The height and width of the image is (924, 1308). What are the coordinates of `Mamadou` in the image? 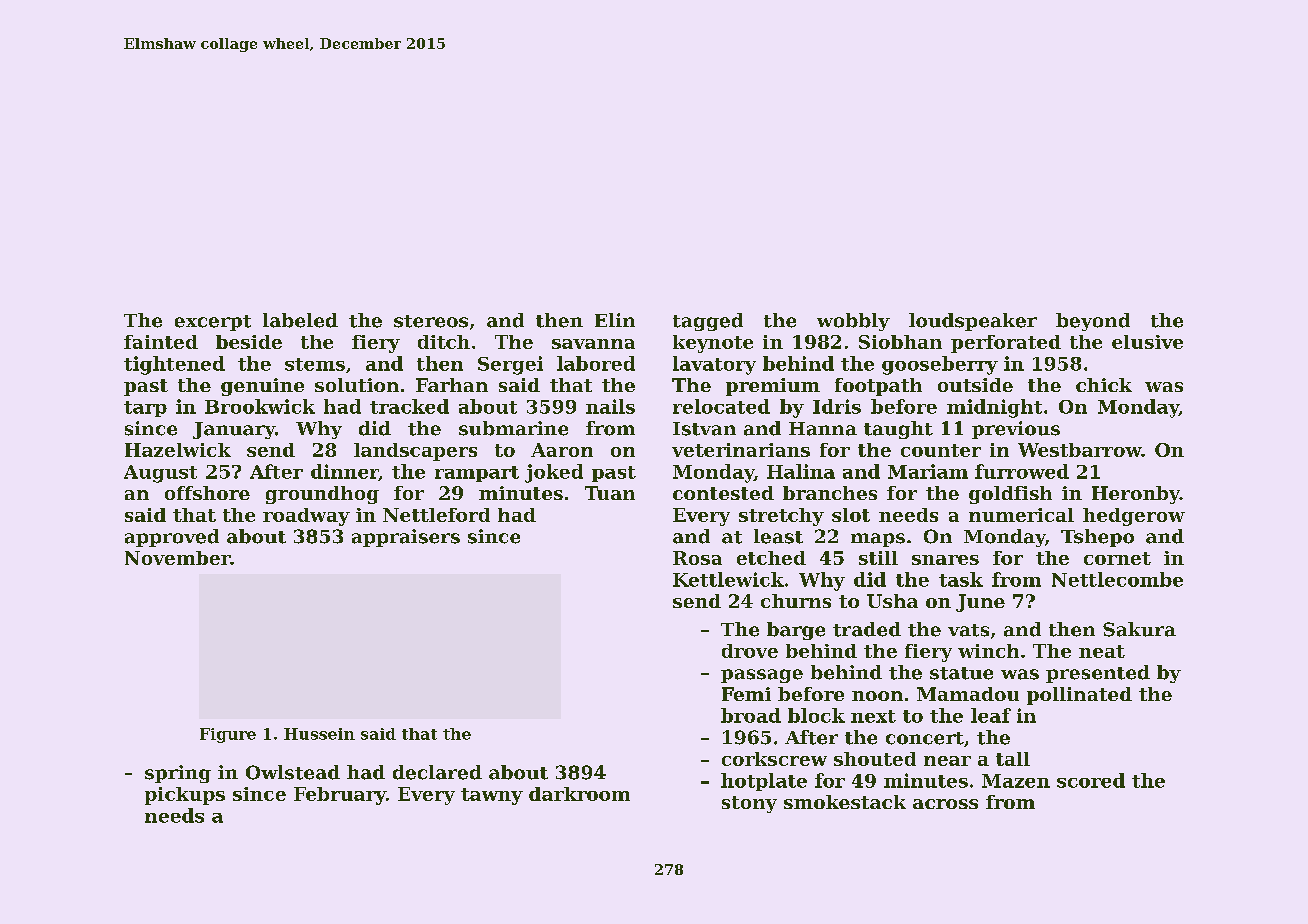 It's located at (968, 694).
